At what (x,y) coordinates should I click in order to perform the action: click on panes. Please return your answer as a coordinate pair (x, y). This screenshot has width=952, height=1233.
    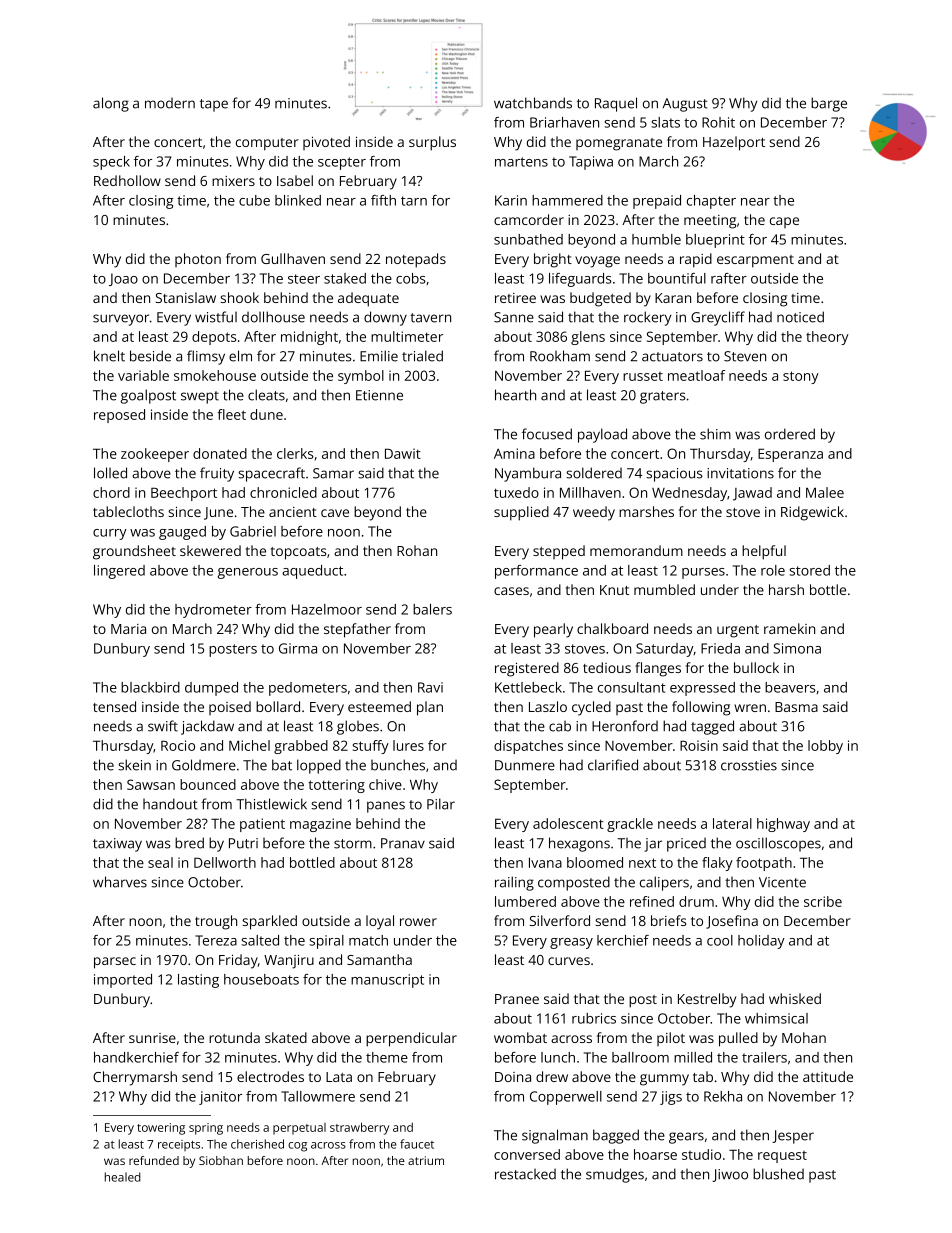
    Looking at the image, I should click on (386, 807).
